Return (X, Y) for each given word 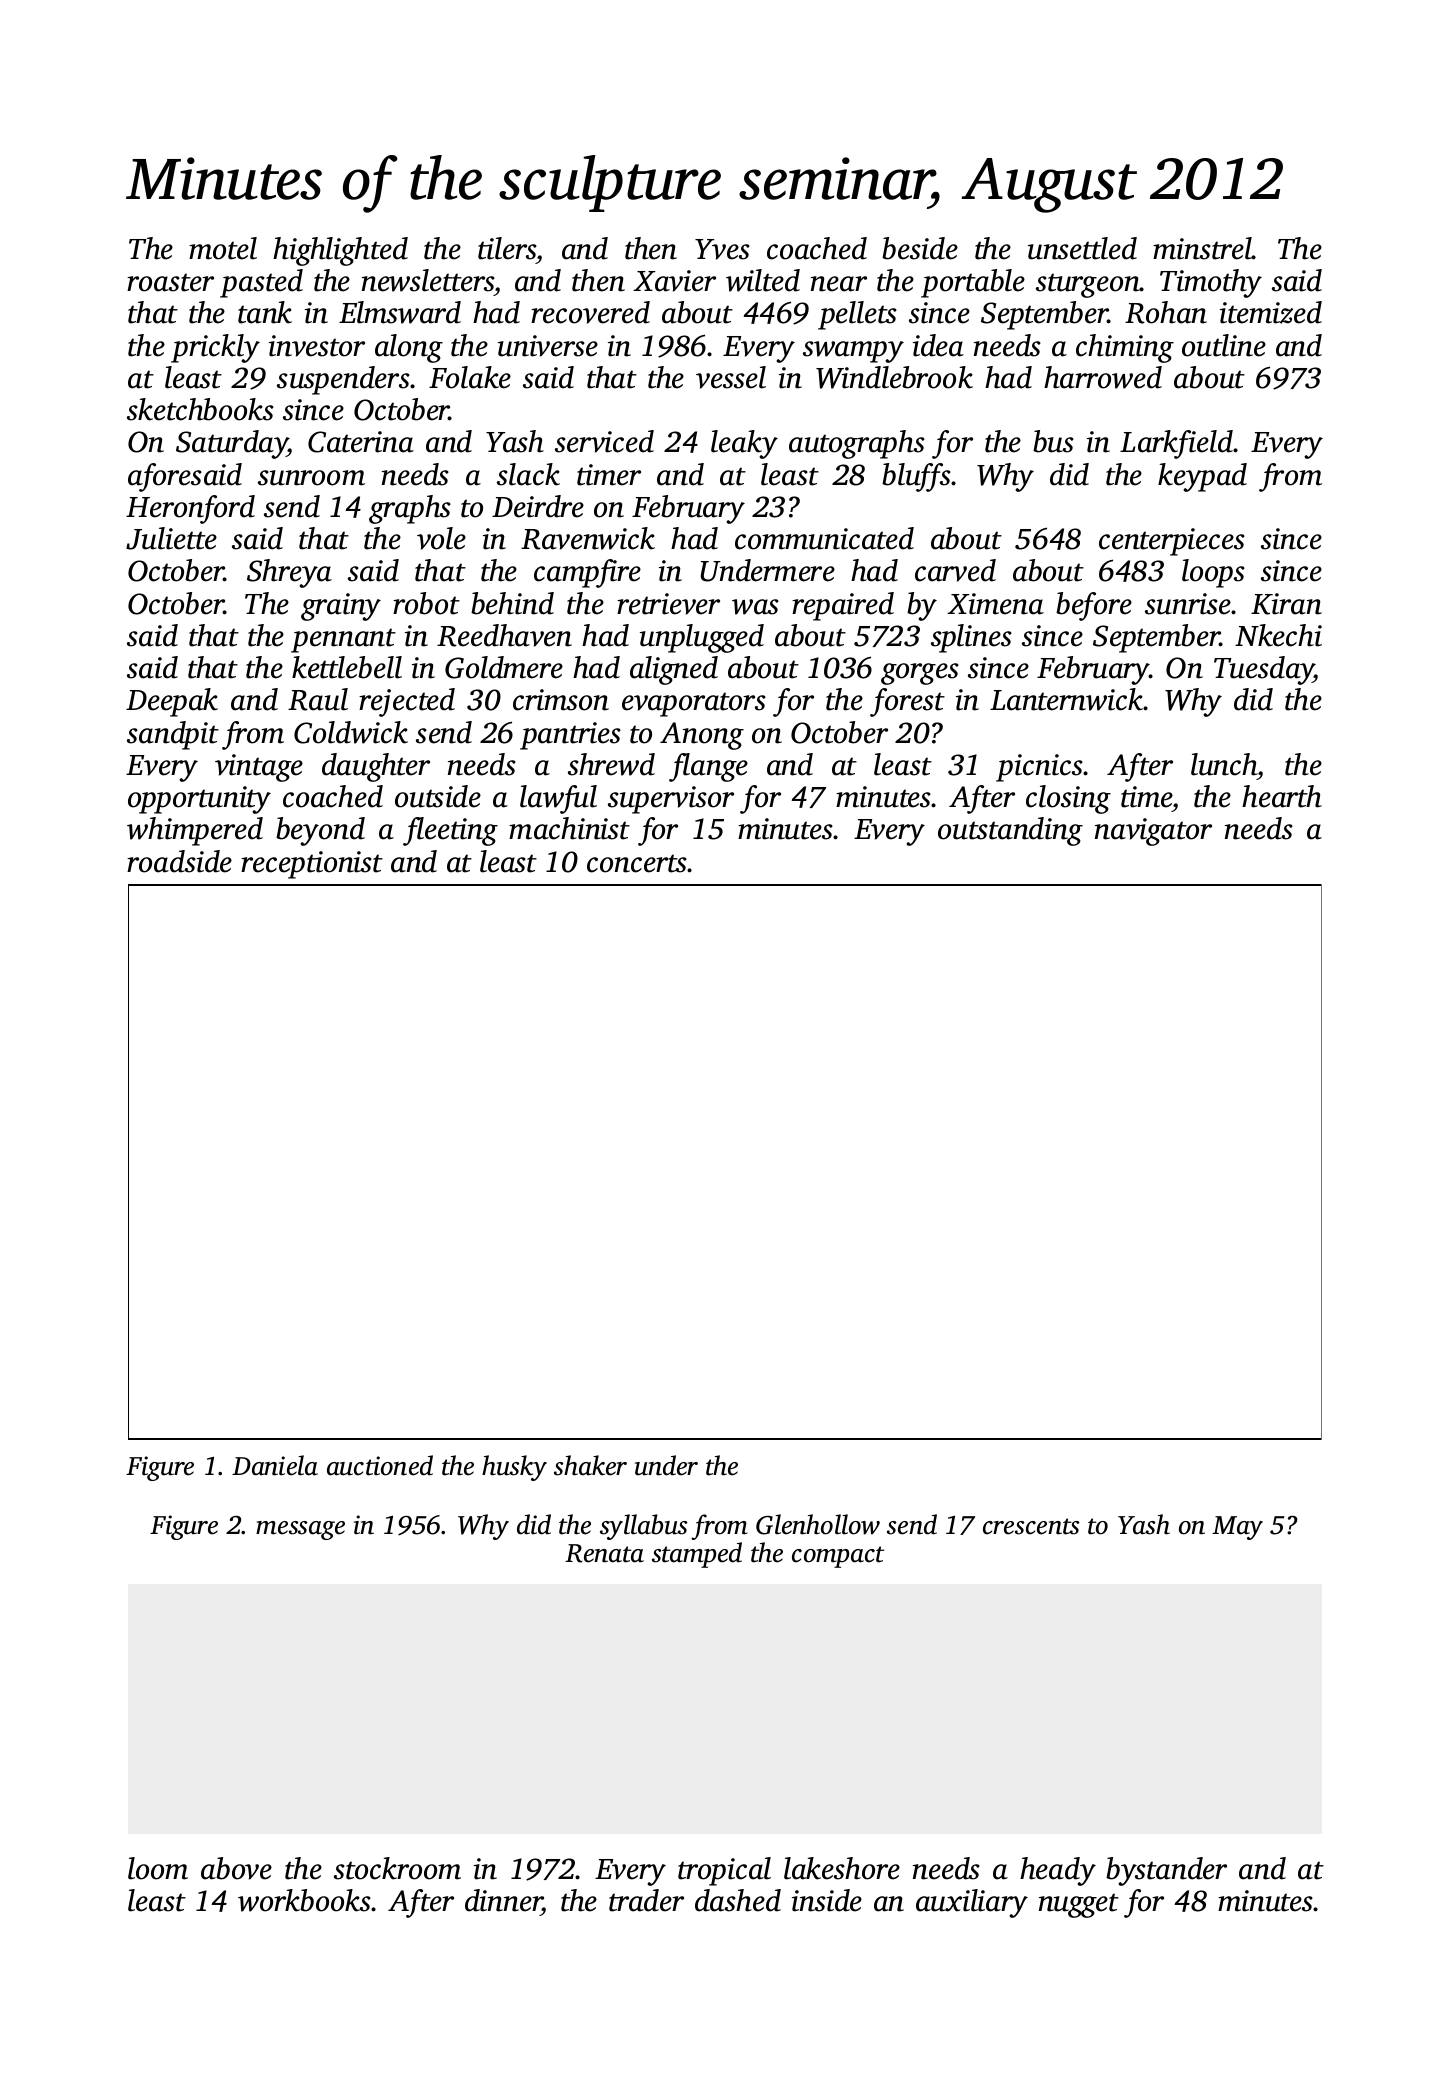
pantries (570, 736)
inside (827, 1900)
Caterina (361, 442)
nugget (1079, 1905)
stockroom (397, 1868)
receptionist (312, 865)
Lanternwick (1067, 699)
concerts (637, 863)
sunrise (1188, 604)
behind (512, 603)
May (1237, 1528)
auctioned (380, 1465)
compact (838, 1557)
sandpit (173, 735)
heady (1058, 1871)
